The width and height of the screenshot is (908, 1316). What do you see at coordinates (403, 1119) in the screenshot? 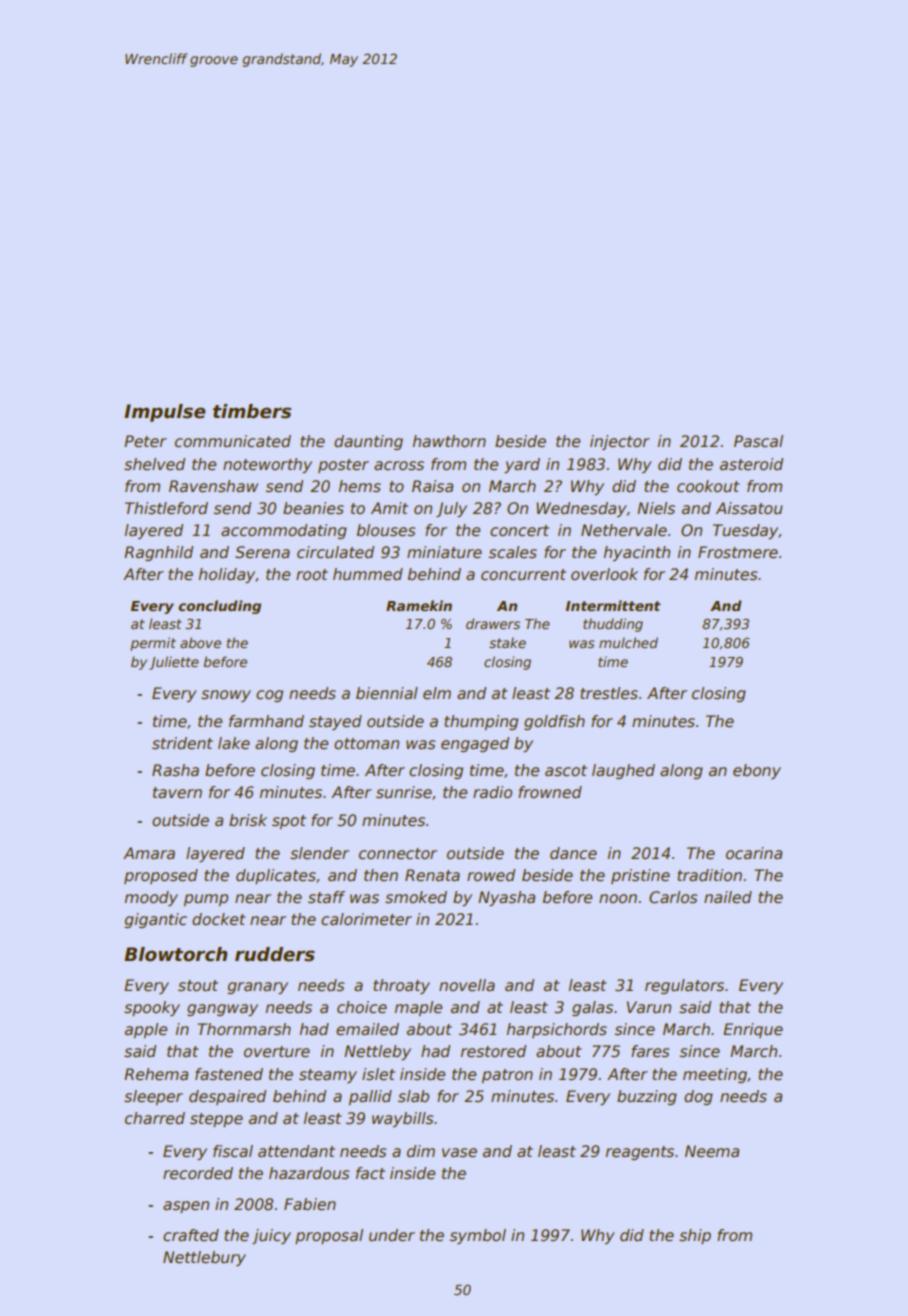
I see `waybills` at bounding box center [403, 1119].
